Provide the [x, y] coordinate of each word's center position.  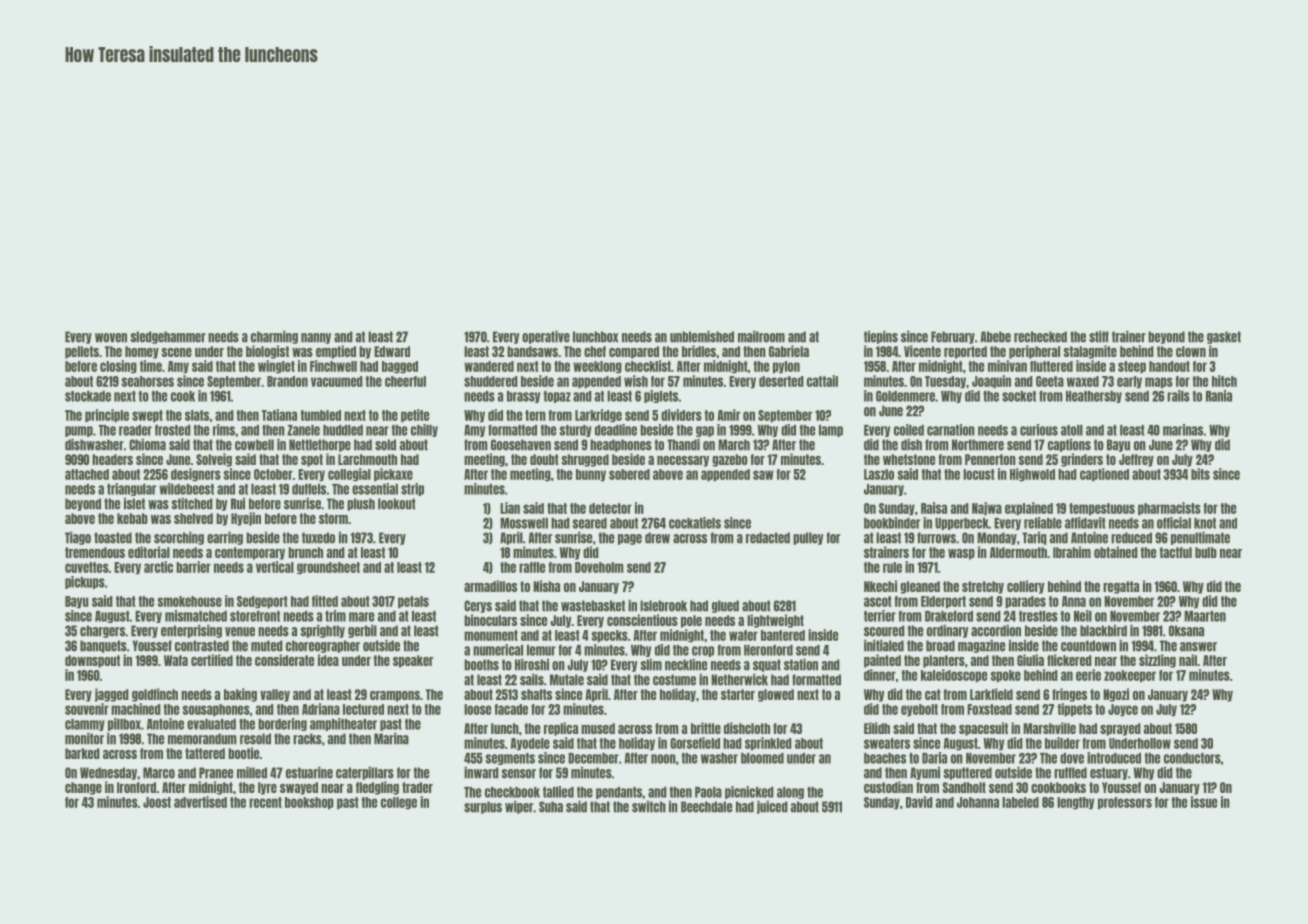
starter [738, 694]
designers [196, 475]
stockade [88, 396]
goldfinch [155, 695]
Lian [510, 508]
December [593, 758]
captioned [1104, 475]
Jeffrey [1136, 460]
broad [940, 646]
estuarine [309, 773]
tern [535, 415]
